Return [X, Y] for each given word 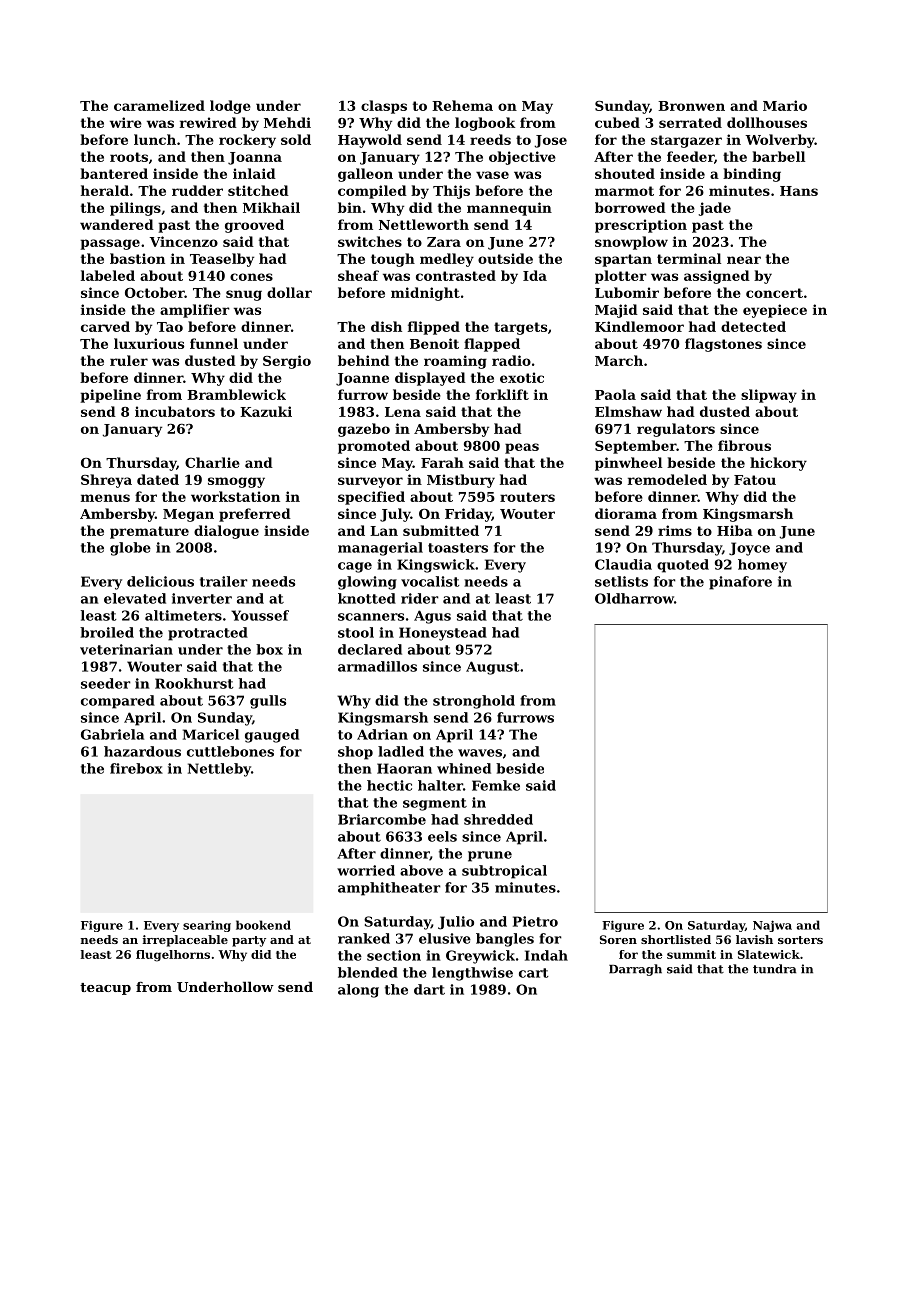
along [358, 991]
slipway [769, 396]
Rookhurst [194, 683]
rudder [197, 190]
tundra [774, 969]
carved [105, 326]
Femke [496, 785]
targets [520, 328]
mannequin [509, 209]
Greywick [480, 957]
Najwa [772, 926]
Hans [799, 191]
